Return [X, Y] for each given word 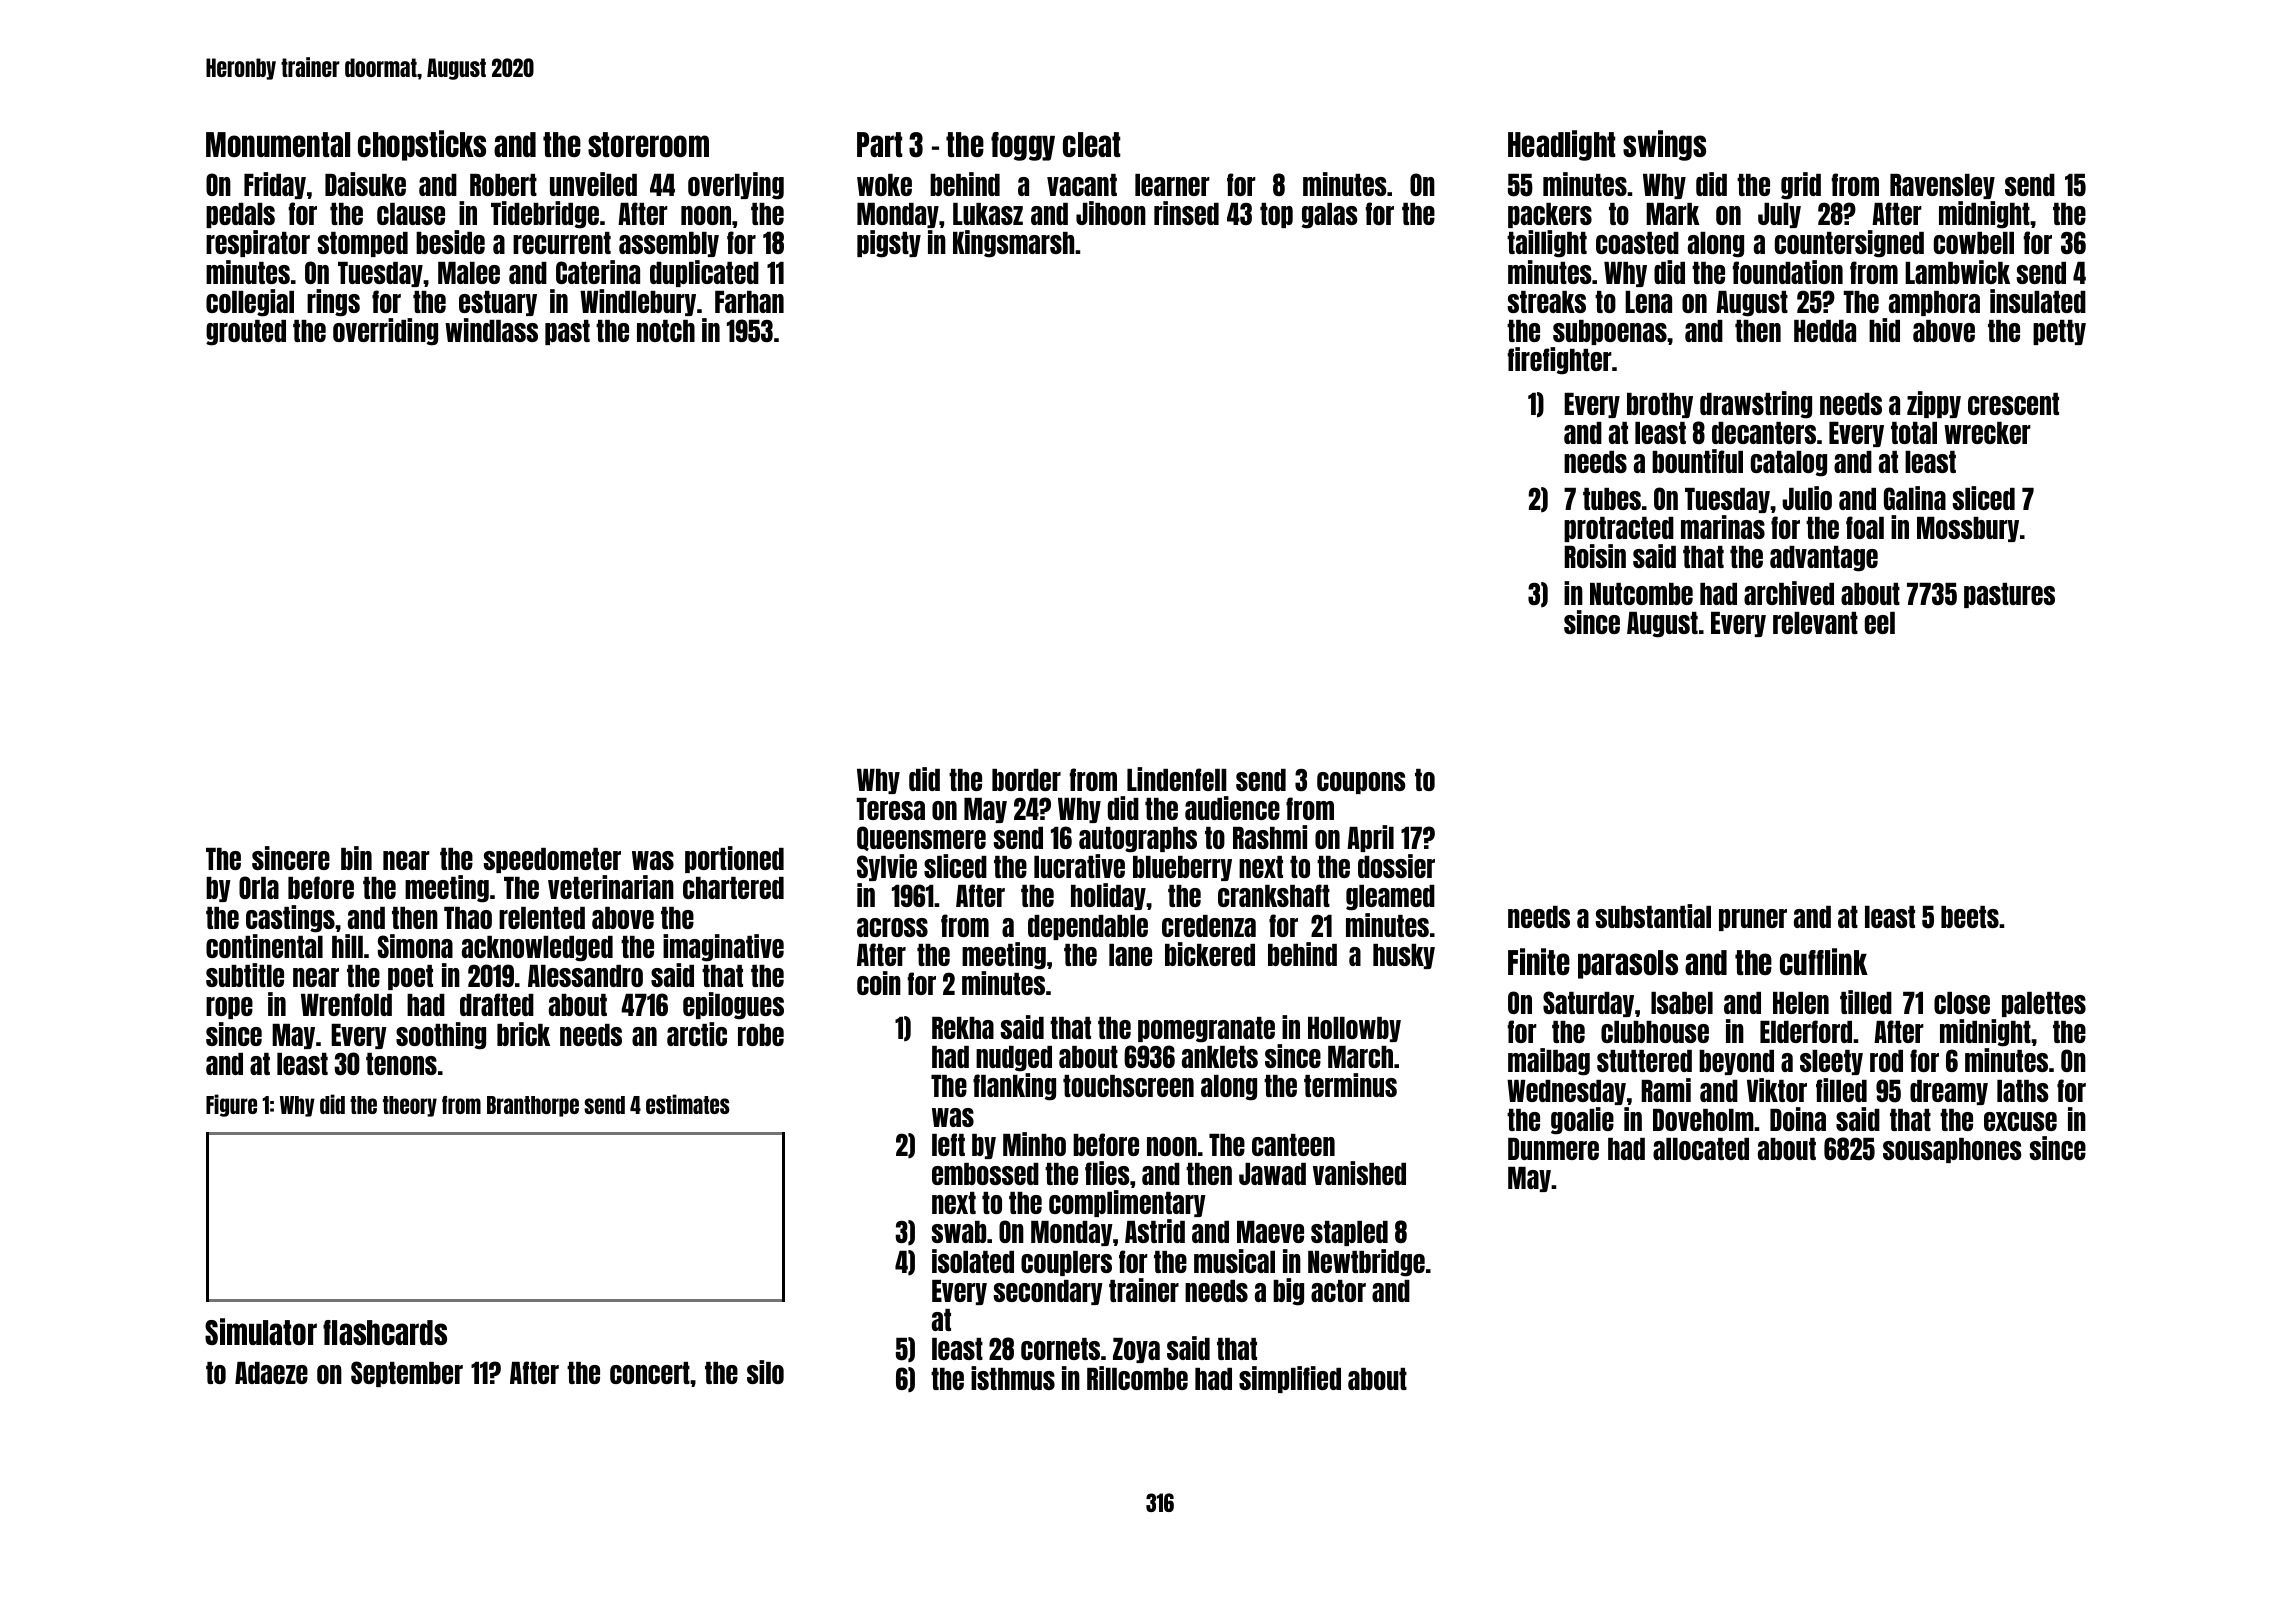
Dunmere [1553, 1149]
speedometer [552, 860]
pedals [240, 215]
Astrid [1155, 1231]
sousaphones [1952, 1150]
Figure [231, 1105]
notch [666, 331]
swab [959, 1232]
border [1026, 780]
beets [1970, 917]
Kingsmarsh [1013, 244]
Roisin [1595, 556]
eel [1880, 623]
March [1360, 1057]
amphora [1934, 303]
